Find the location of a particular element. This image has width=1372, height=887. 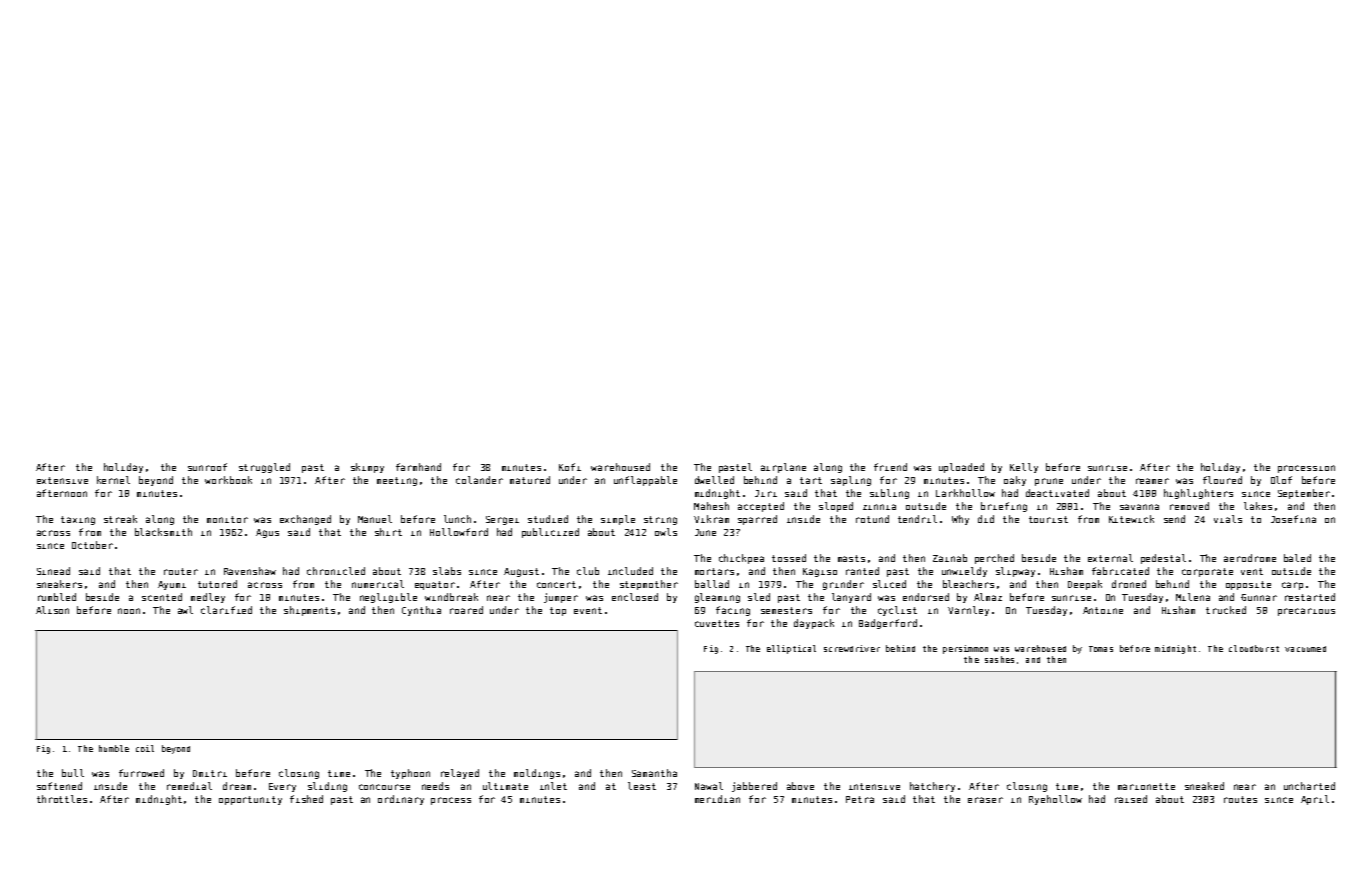

dwelled is located at coordinates (714, 480).
